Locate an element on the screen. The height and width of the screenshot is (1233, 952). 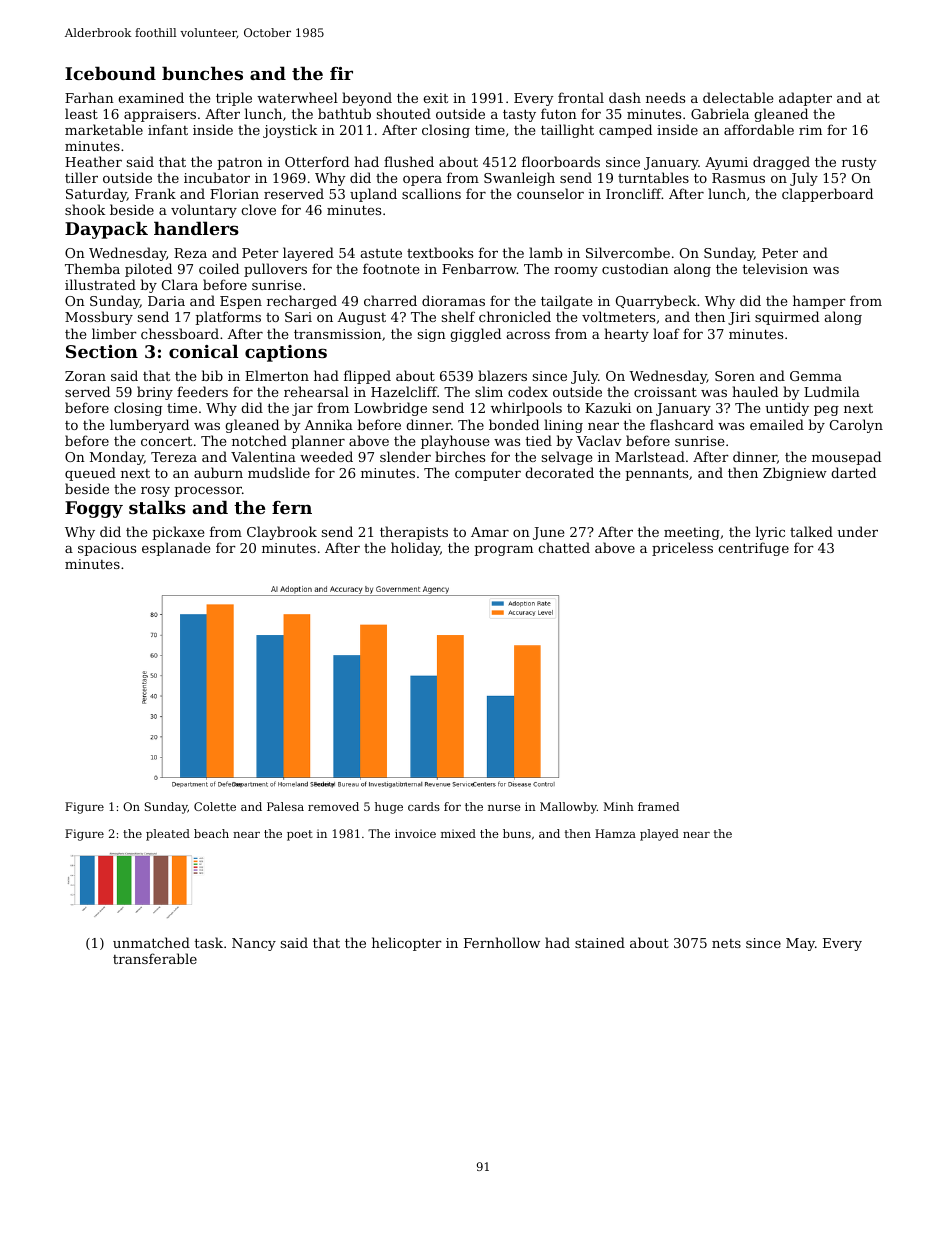
Daypack is located at coordinates (106, 230).
